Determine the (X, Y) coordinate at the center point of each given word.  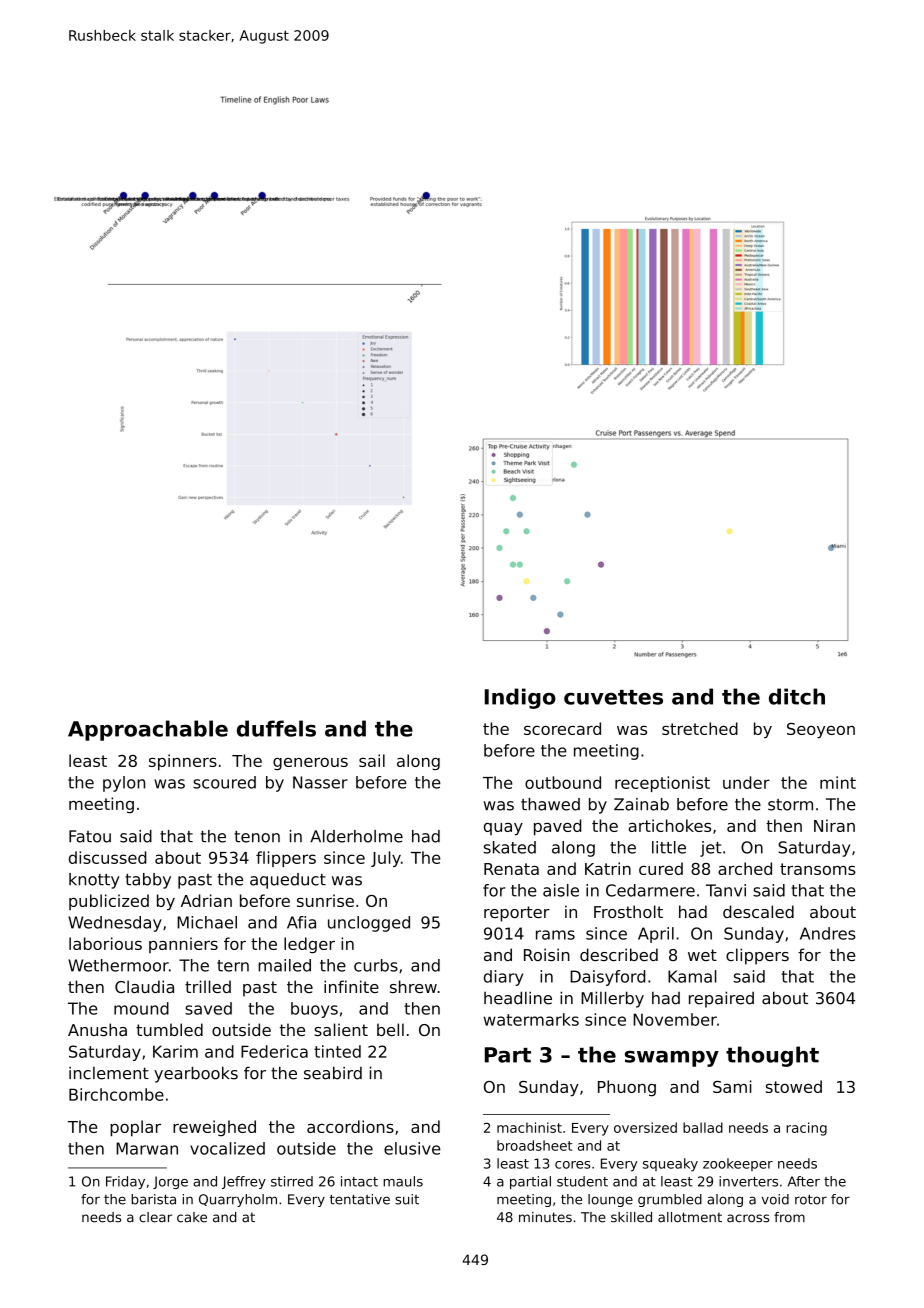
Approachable (148, 730)
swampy (672, 1059)
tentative (360, 1199)
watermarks (531, 1019)
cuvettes (613, 697)
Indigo (520, 698)
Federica (274, 1051)
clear (155, 1217)
